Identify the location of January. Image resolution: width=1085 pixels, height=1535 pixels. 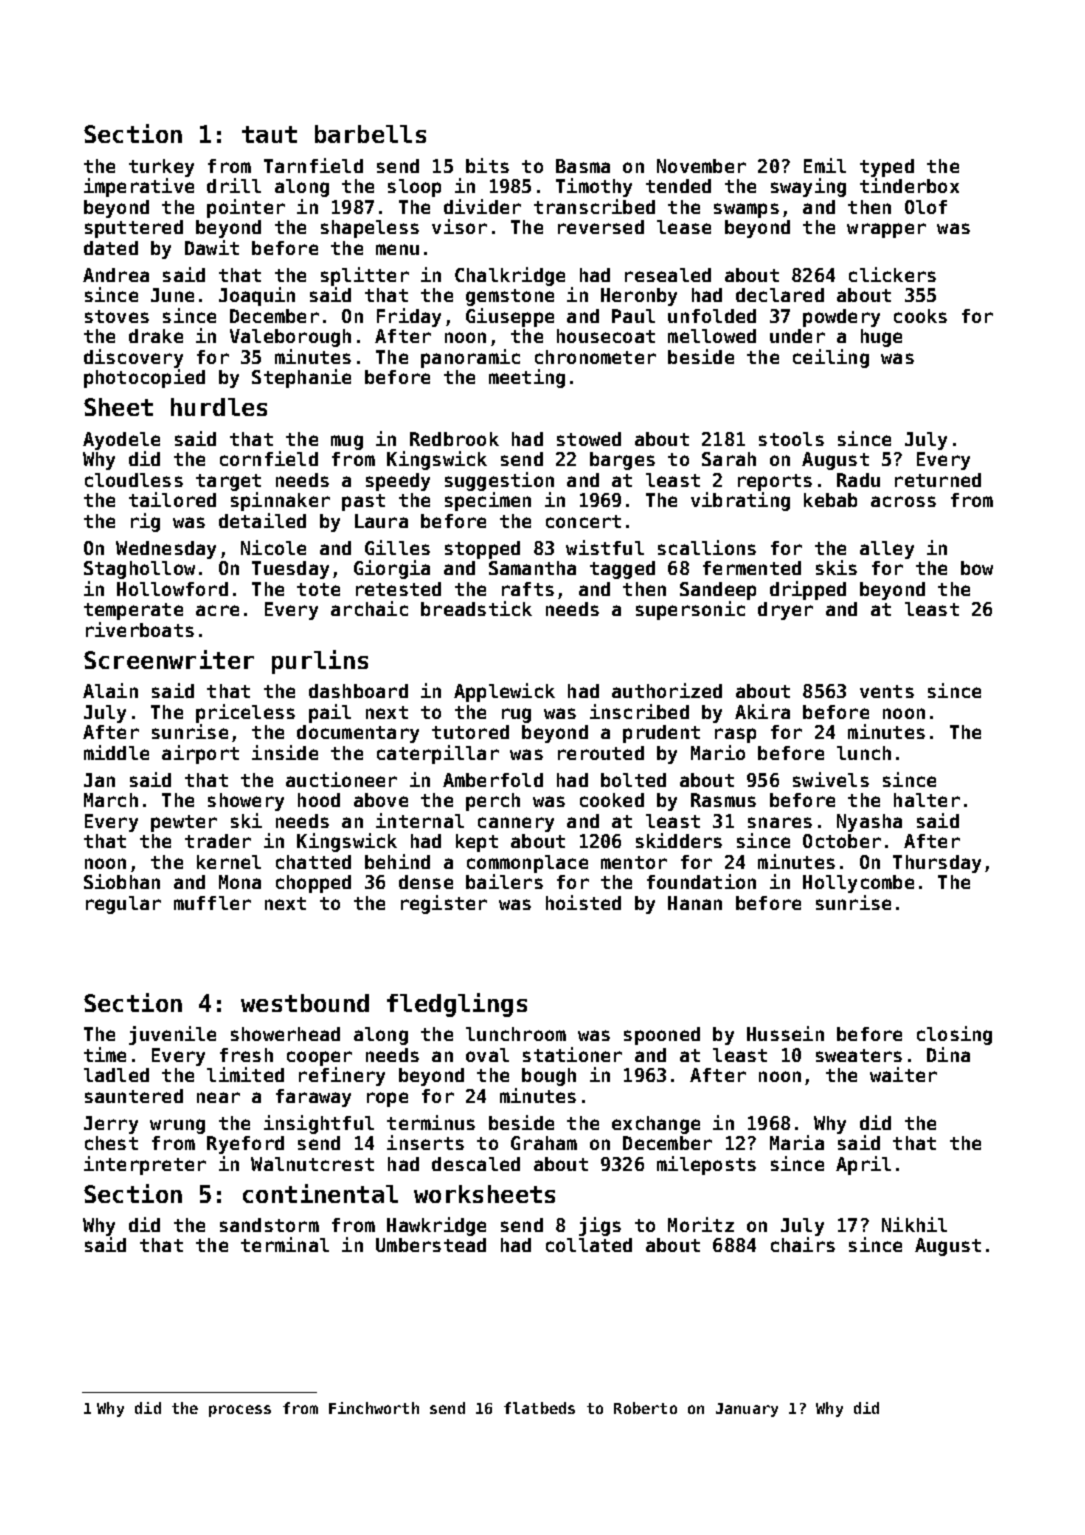
(747, 1410).
